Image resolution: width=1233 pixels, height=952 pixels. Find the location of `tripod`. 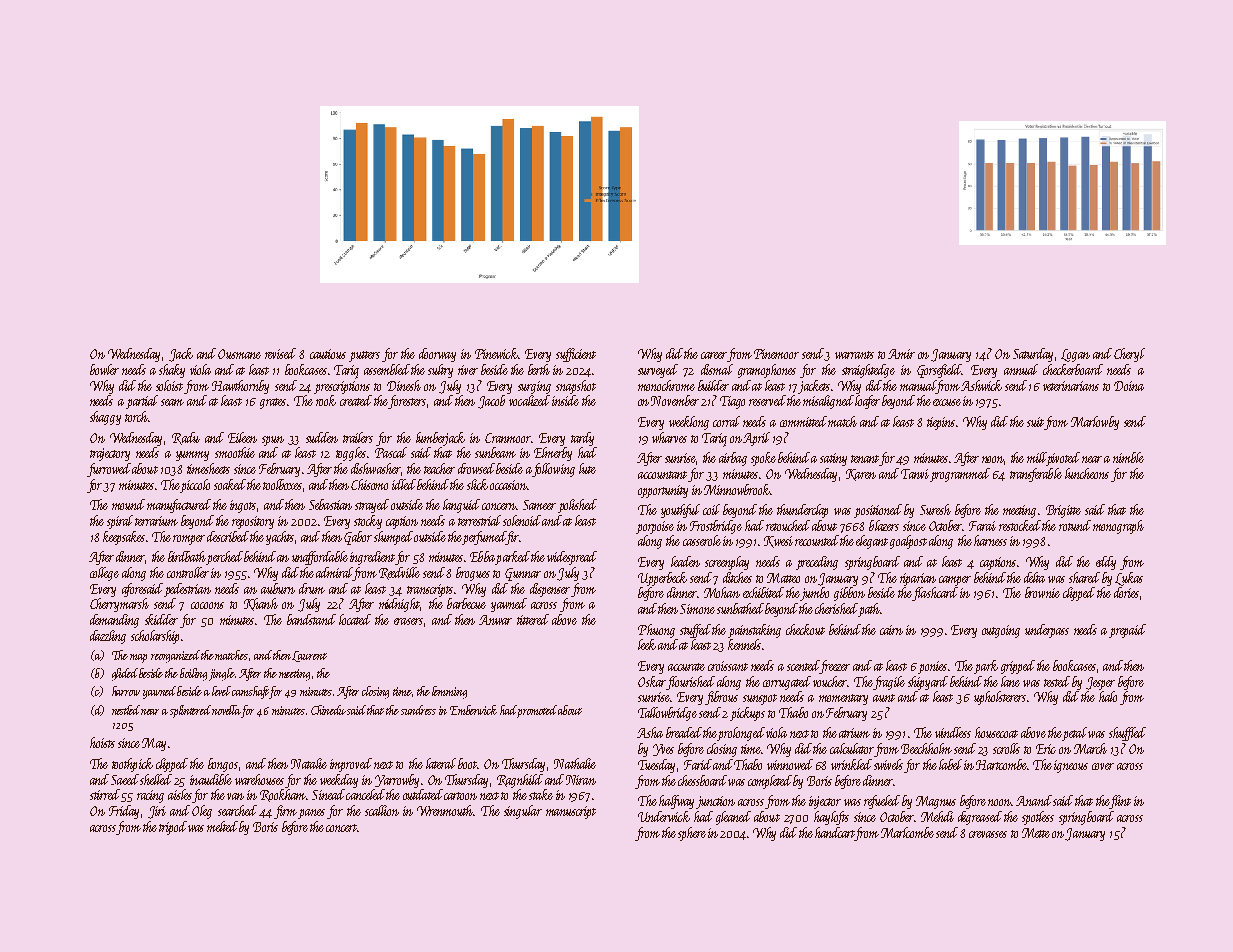

tripod is located at coordinates (173, 828).
